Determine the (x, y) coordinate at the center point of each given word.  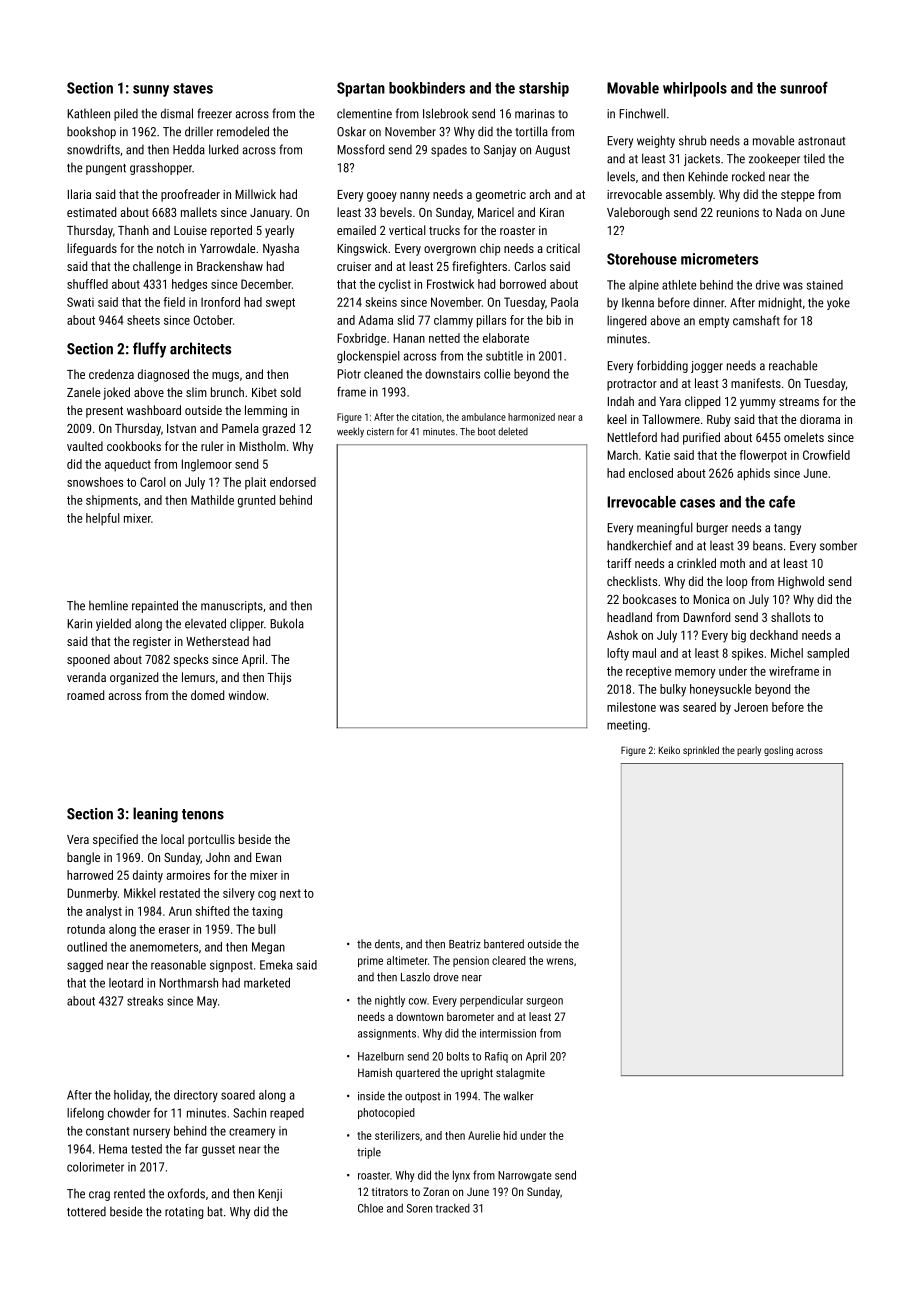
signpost (231, 966)
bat (215, 1211)
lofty (618, 654)
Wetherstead (217, 641)
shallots (790, 617)
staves (193, 88)
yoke (838, 303)
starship (544, 89)
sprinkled (701, 751)
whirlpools (695, 89)
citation (427, 417)
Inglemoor (207, 465)
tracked (452, 1208)
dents (387, 944)
